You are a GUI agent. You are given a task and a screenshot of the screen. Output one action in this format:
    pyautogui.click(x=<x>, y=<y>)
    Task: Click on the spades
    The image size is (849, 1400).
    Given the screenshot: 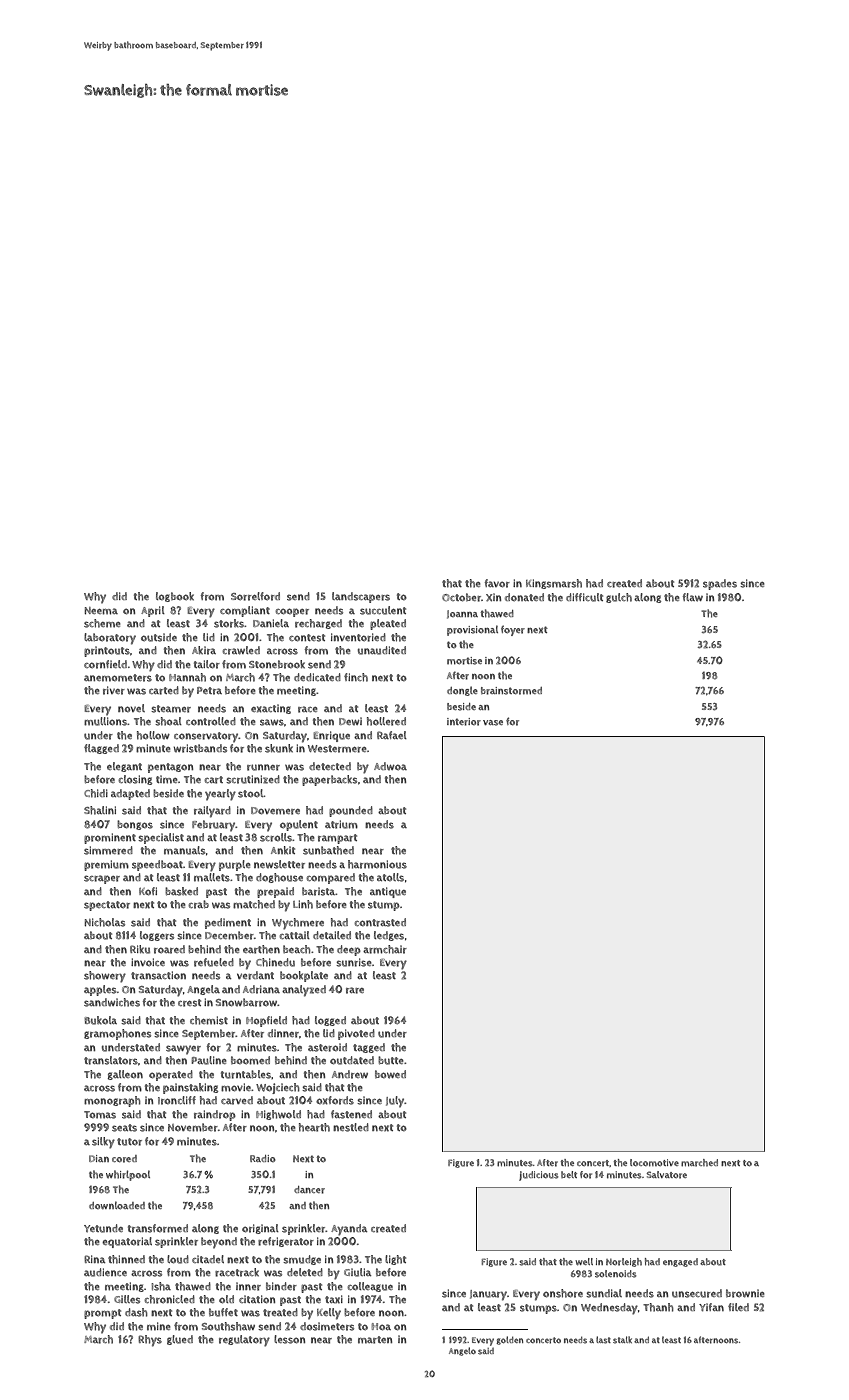 What is the action you would take?
    pyautogui.click(x=720, y=584)
